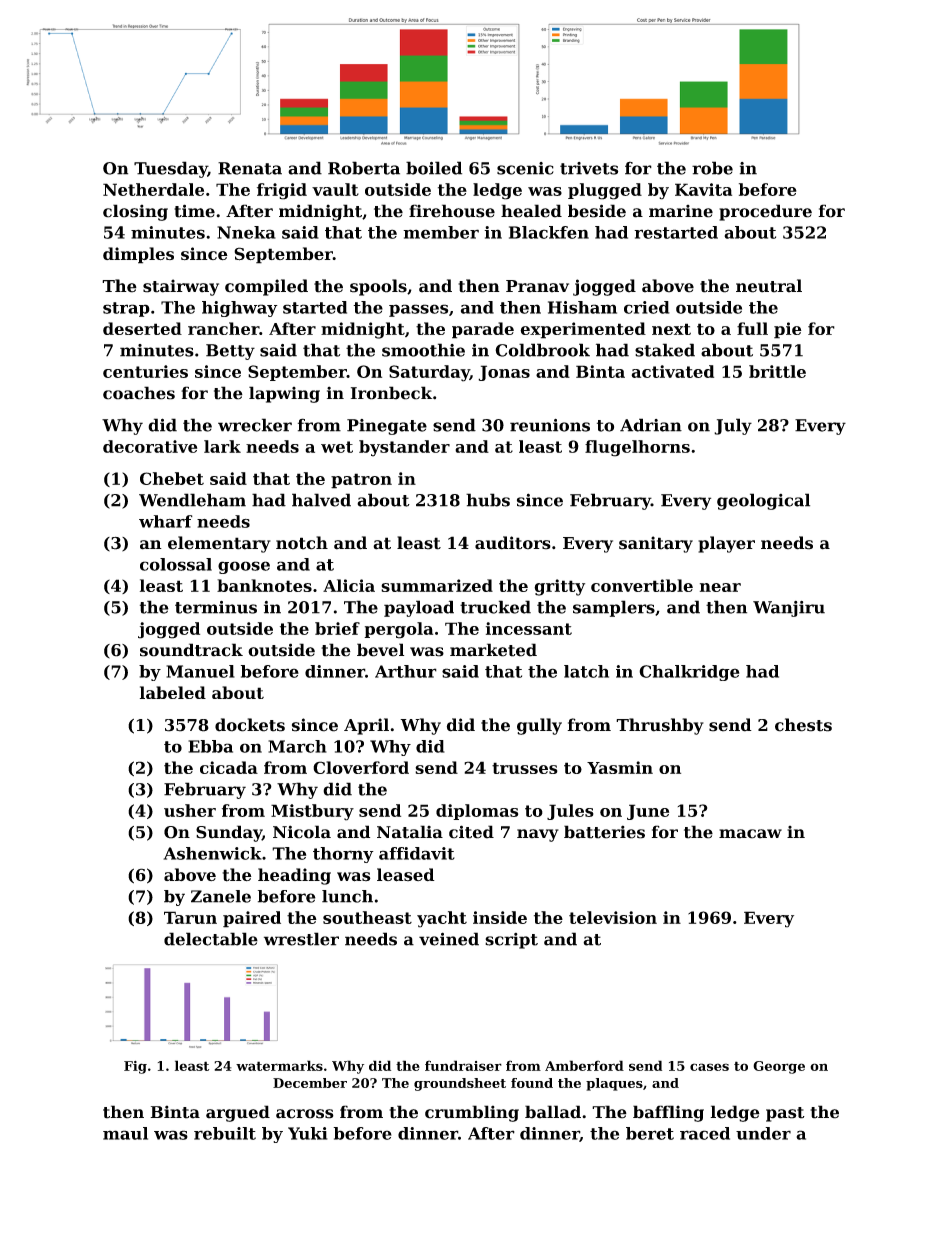 This screenshot has width=952, height=1233. I want to click on wrecker, so click(255, 425).
